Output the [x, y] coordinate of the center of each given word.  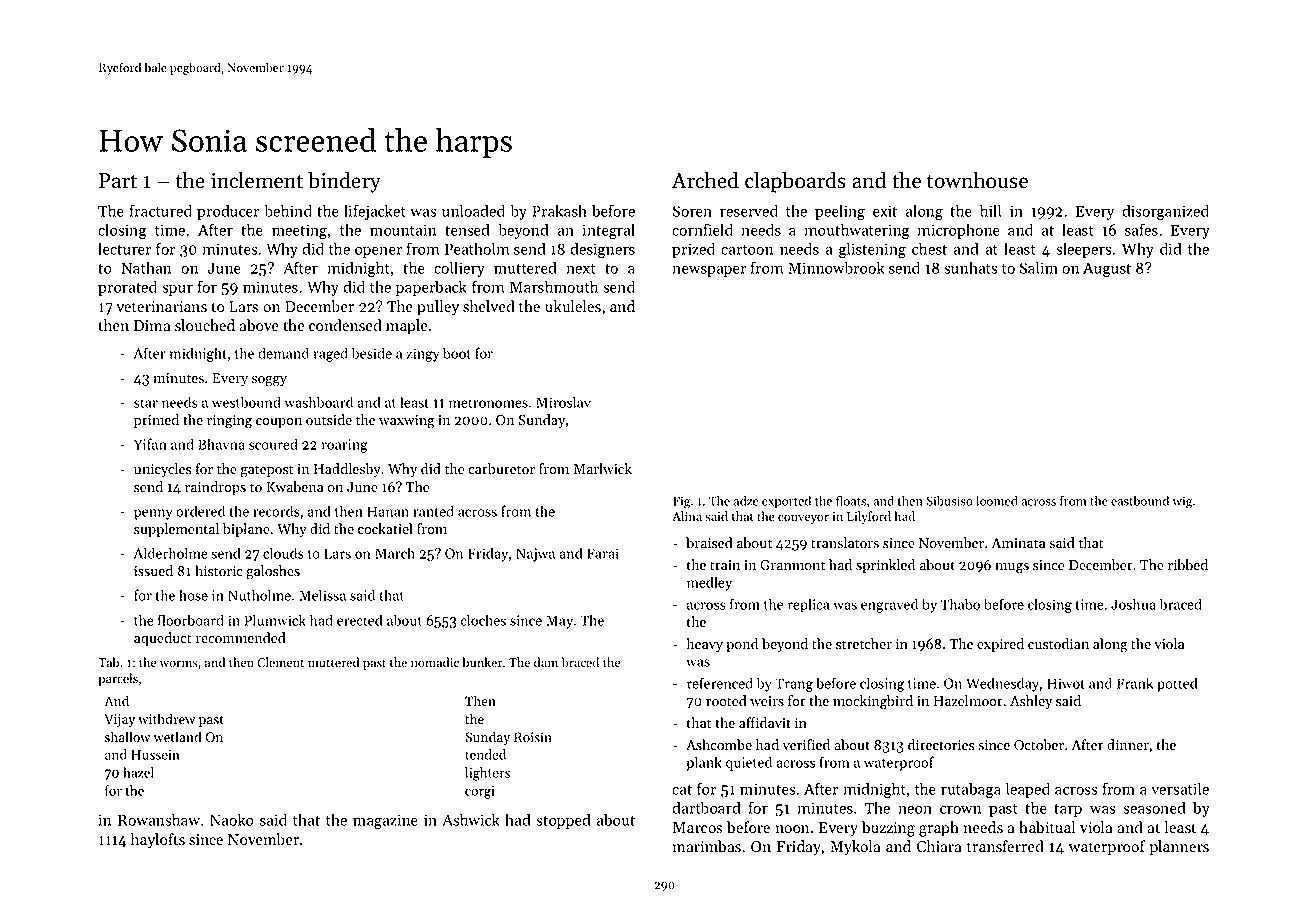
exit [885, 211]
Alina [687, 516]
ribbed [1188, 565]
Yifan [150, 444]
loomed [997, 501]
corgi [480, 792]
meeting [299, 231]
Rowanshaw [159, 819]
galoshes [273, 572]
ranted [433, 511]
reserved [749, 210]
